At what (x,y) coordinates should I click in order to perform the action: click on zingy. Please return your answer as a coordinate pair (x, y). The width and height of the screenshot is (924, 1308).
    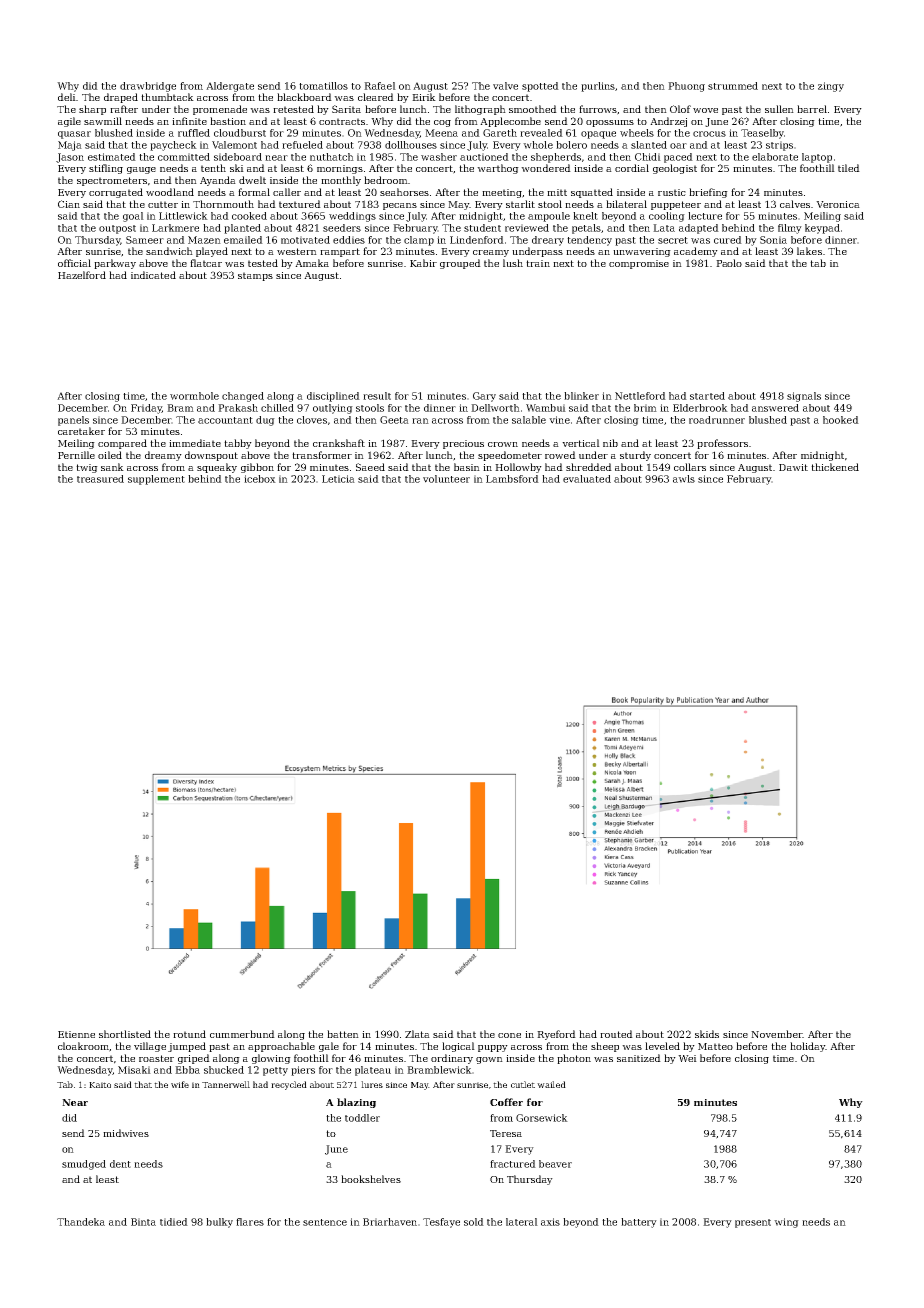
    Looking at the image, I should click on (831, 87).
